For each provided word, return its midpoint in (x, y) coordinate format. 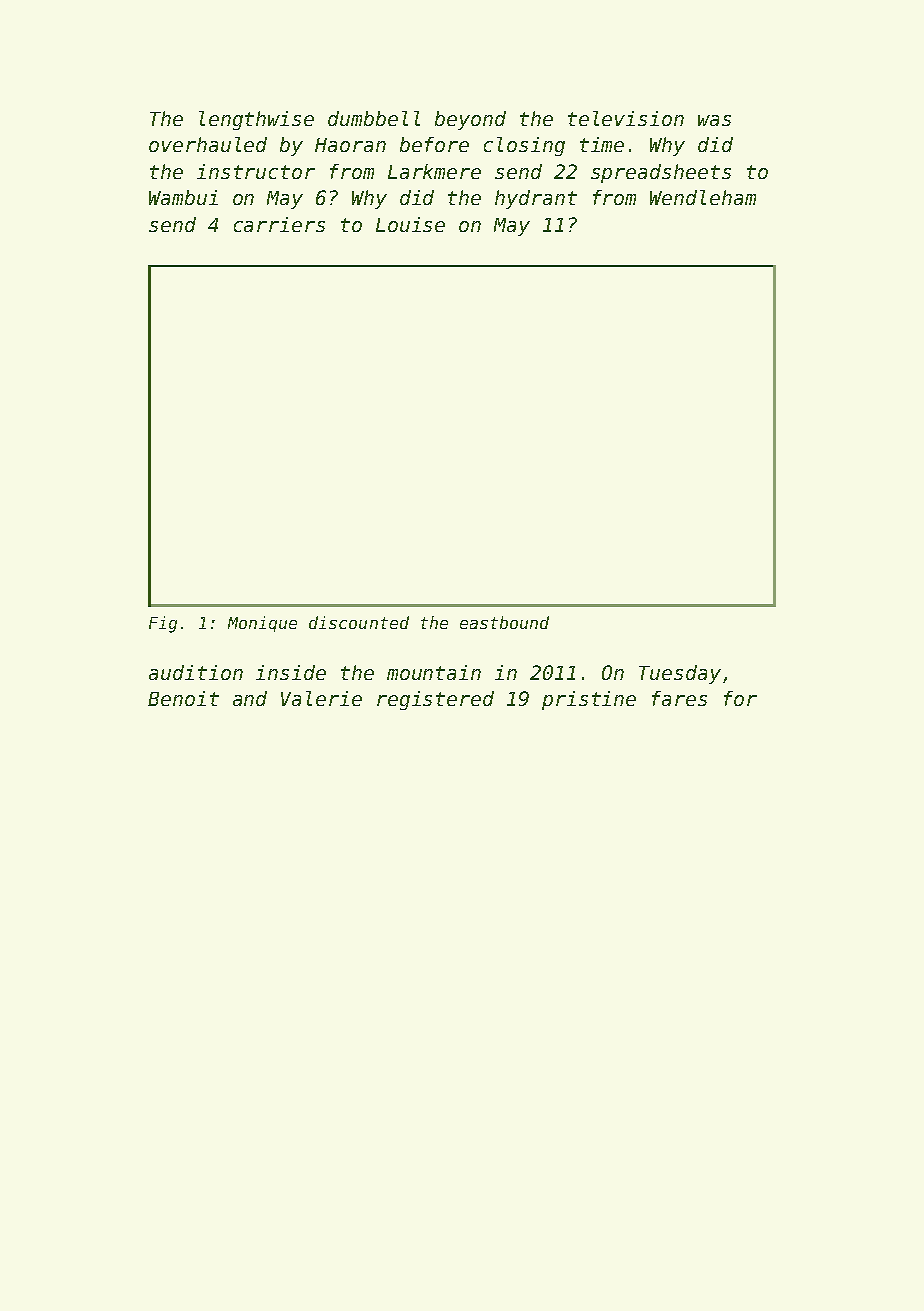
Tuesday (680, 674)
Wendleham (703, 197)
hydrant (536, 199)
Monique (262, 624)
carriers (279, 224)
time (602, 144)
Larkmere (434, 171)
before (434, 144)
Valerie (321, 698)
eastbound (504, 622)
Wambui (183, 197)
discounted (359, 622)
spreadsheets (661, 173)
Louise (410, 224)
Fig (163, 624)
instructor (256, 171)
